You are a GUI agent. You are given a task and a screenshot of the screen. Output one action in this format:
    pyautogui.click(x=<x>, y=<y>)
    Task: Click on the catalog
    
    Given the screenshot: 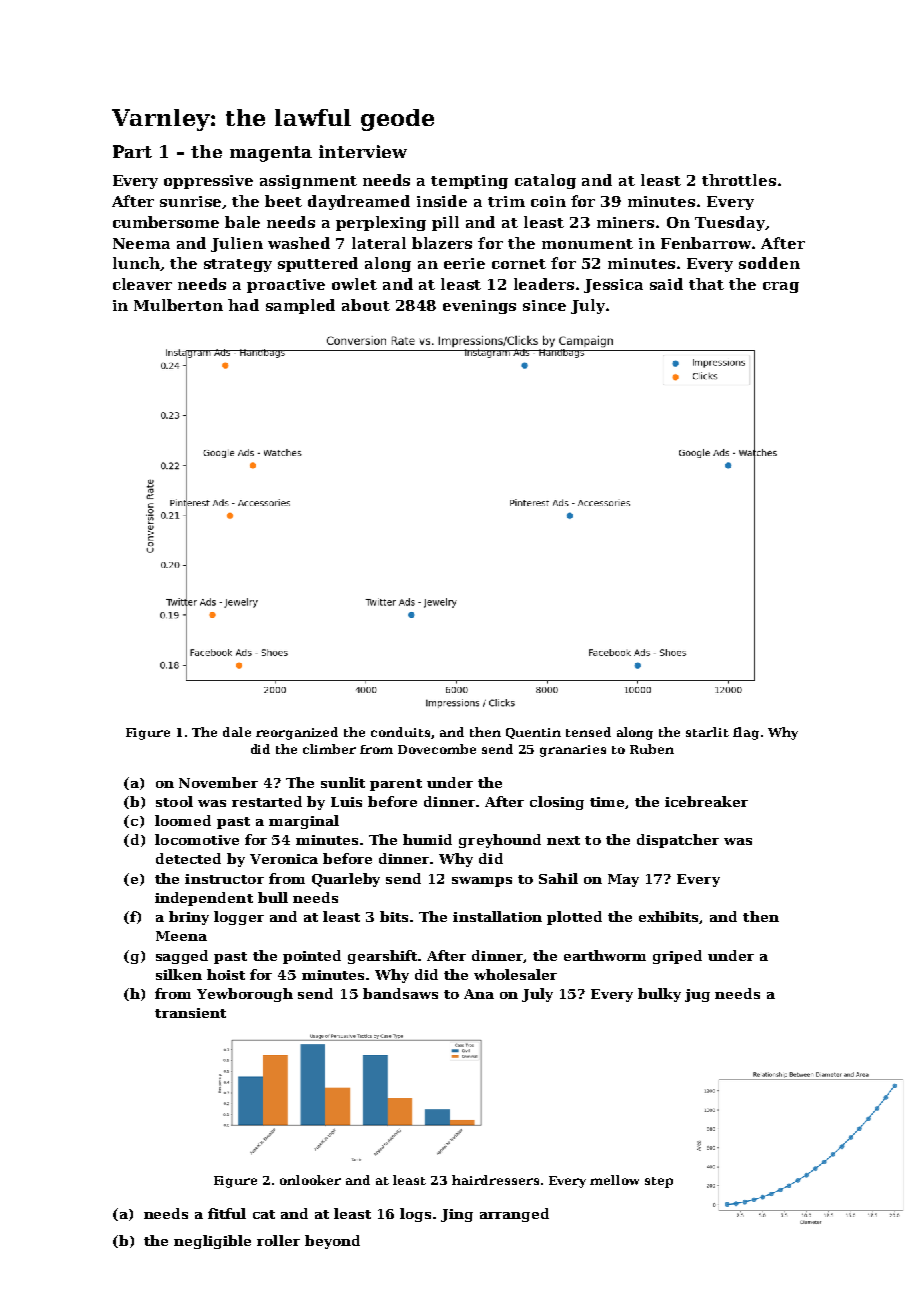 What is the action you would take?
    pyautogui.click(x=545, y=181)
